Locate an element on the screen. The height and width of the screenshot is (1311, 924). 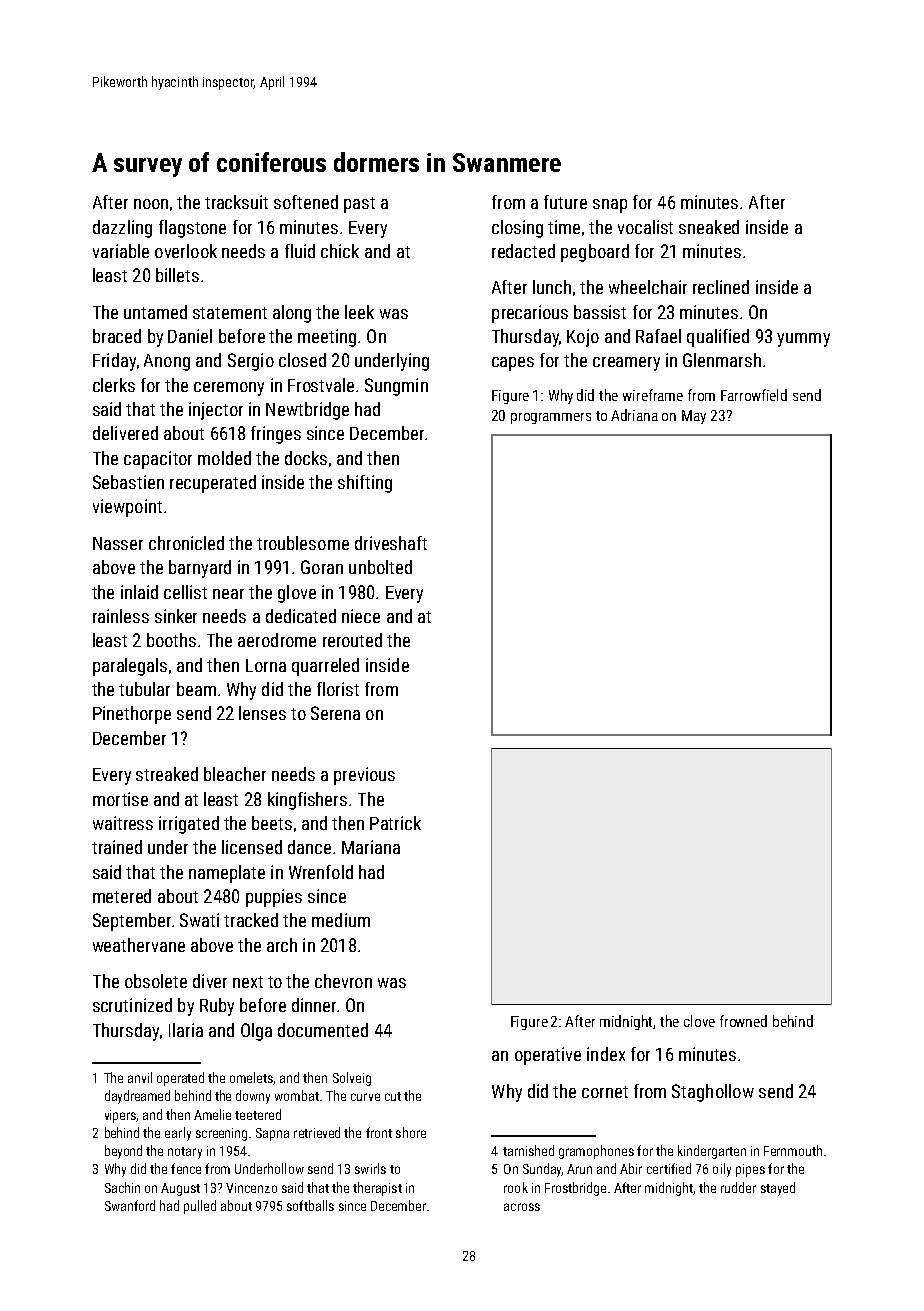
softballs is located at coordinates (310, 1205).
